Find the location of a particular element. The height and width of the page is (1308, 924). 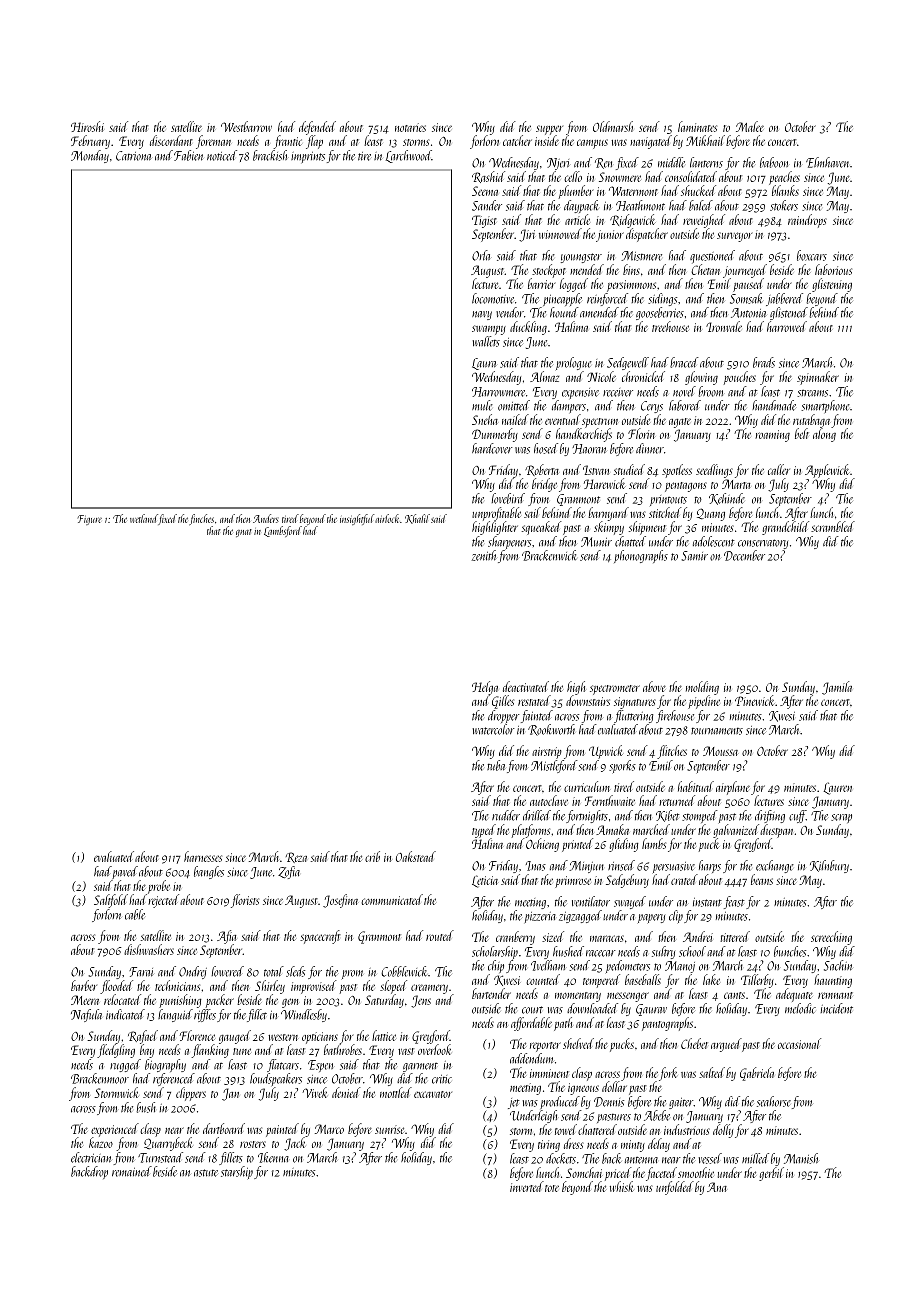

Jamila is located at coordinates (837, 688).
